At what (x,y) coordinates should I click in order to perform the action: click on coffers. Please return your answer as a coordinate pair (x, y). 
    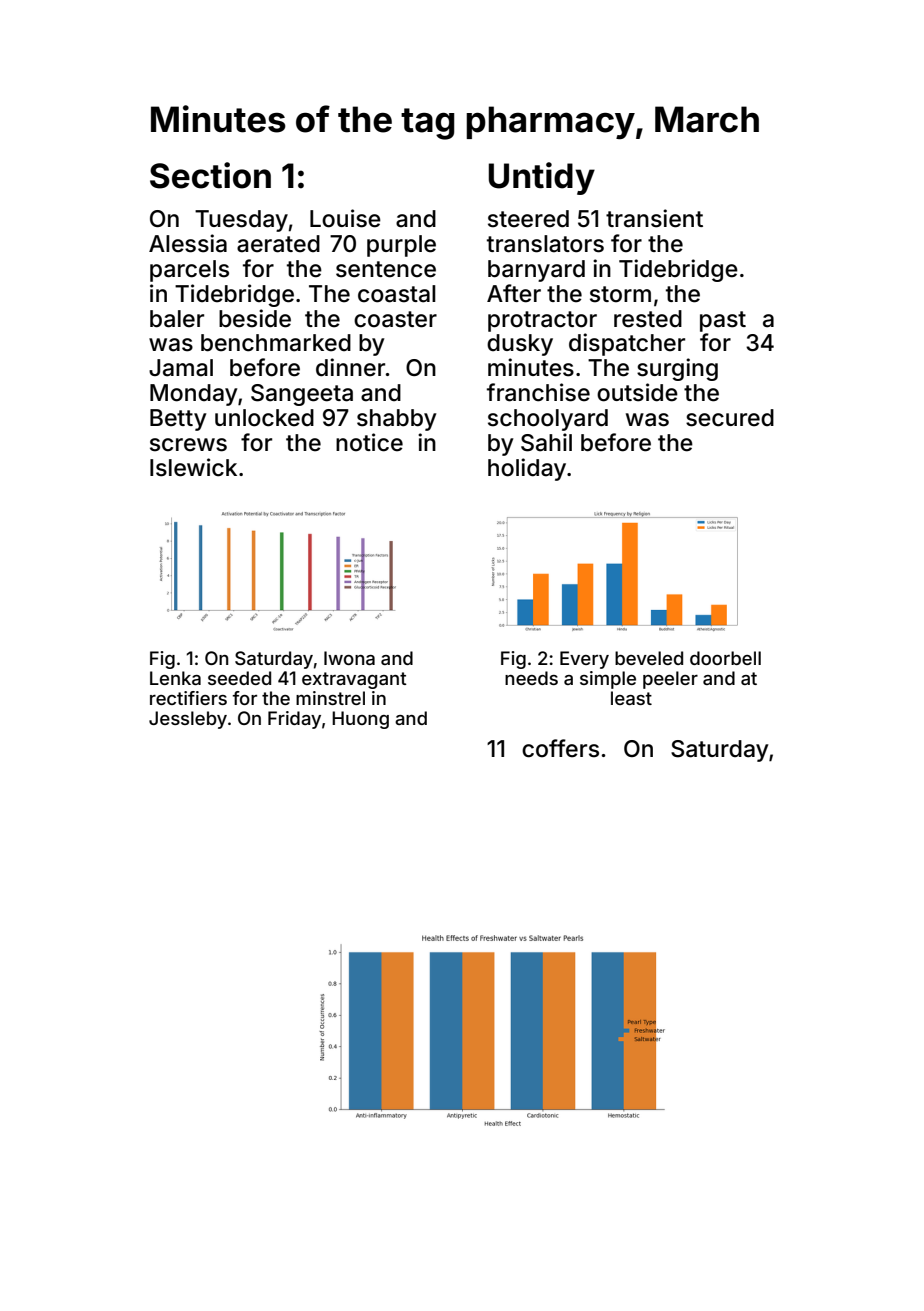
    Looking at the image, I should click on (560, 748).
